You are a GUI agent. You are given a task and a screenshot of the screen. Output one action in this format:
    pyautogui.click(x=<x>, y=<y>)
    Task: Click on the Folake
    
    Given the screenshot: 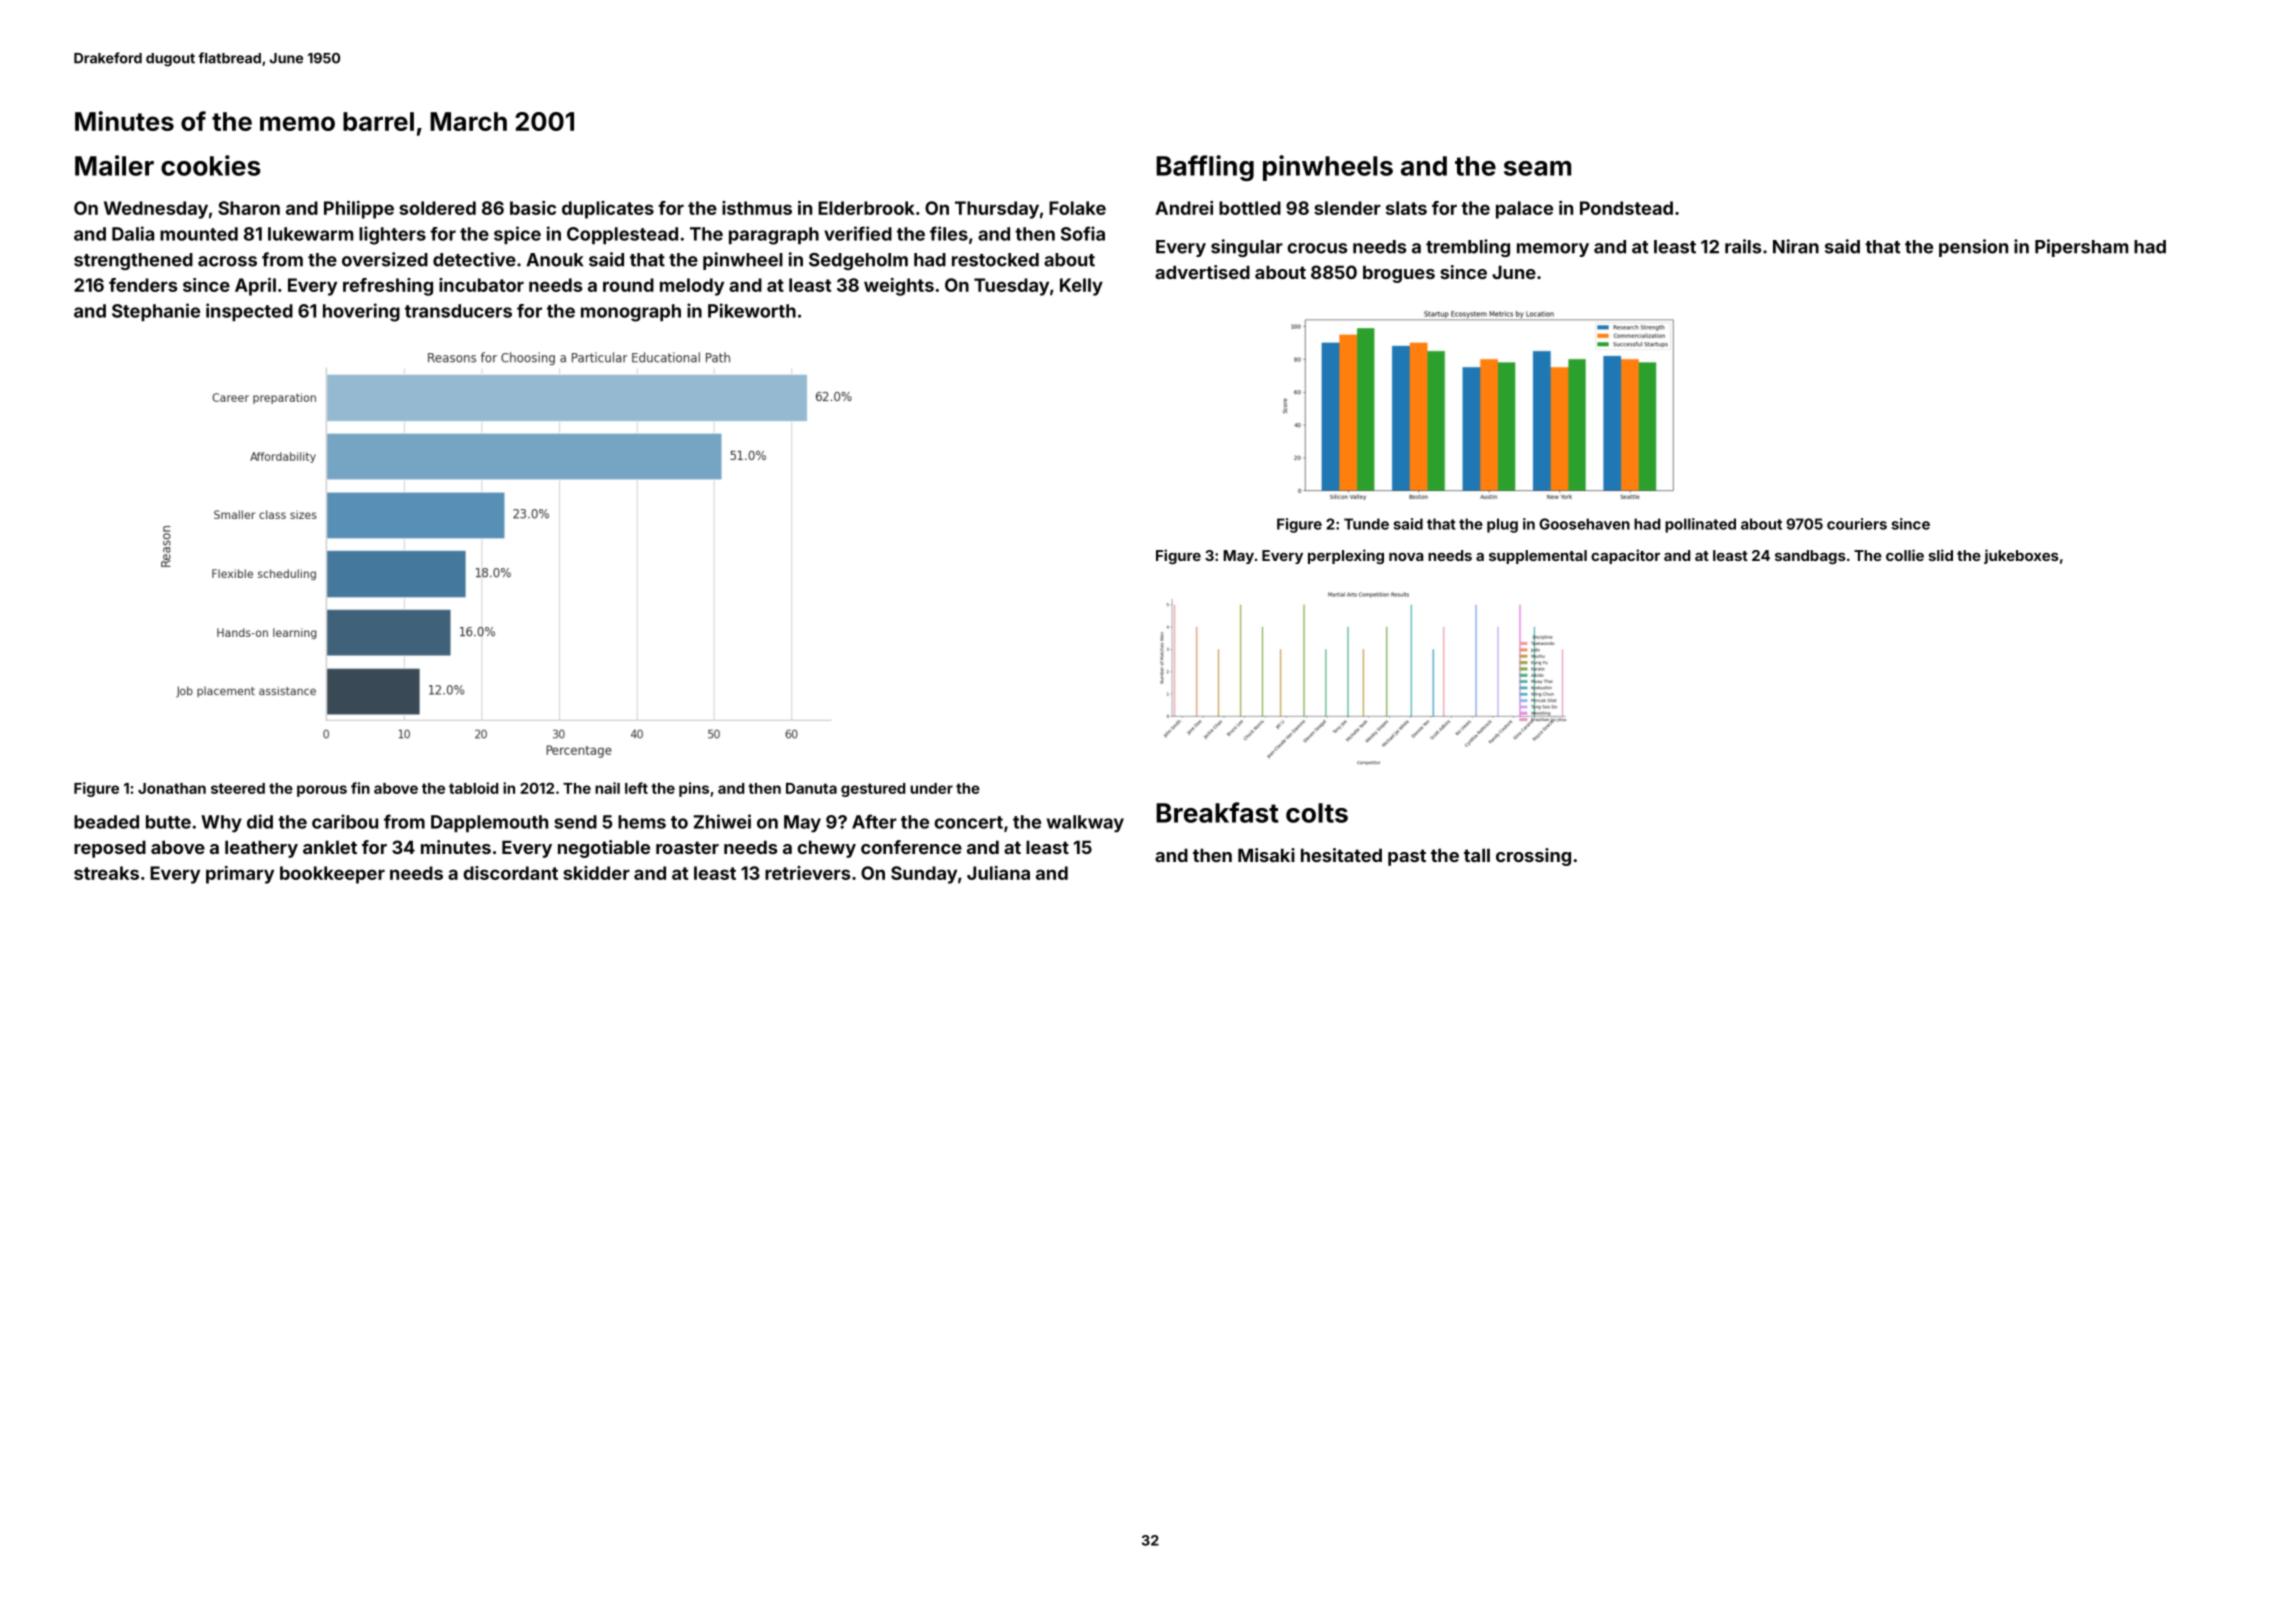 What is the action you would take?
    pyautogui.click(x=1077, y=208)
